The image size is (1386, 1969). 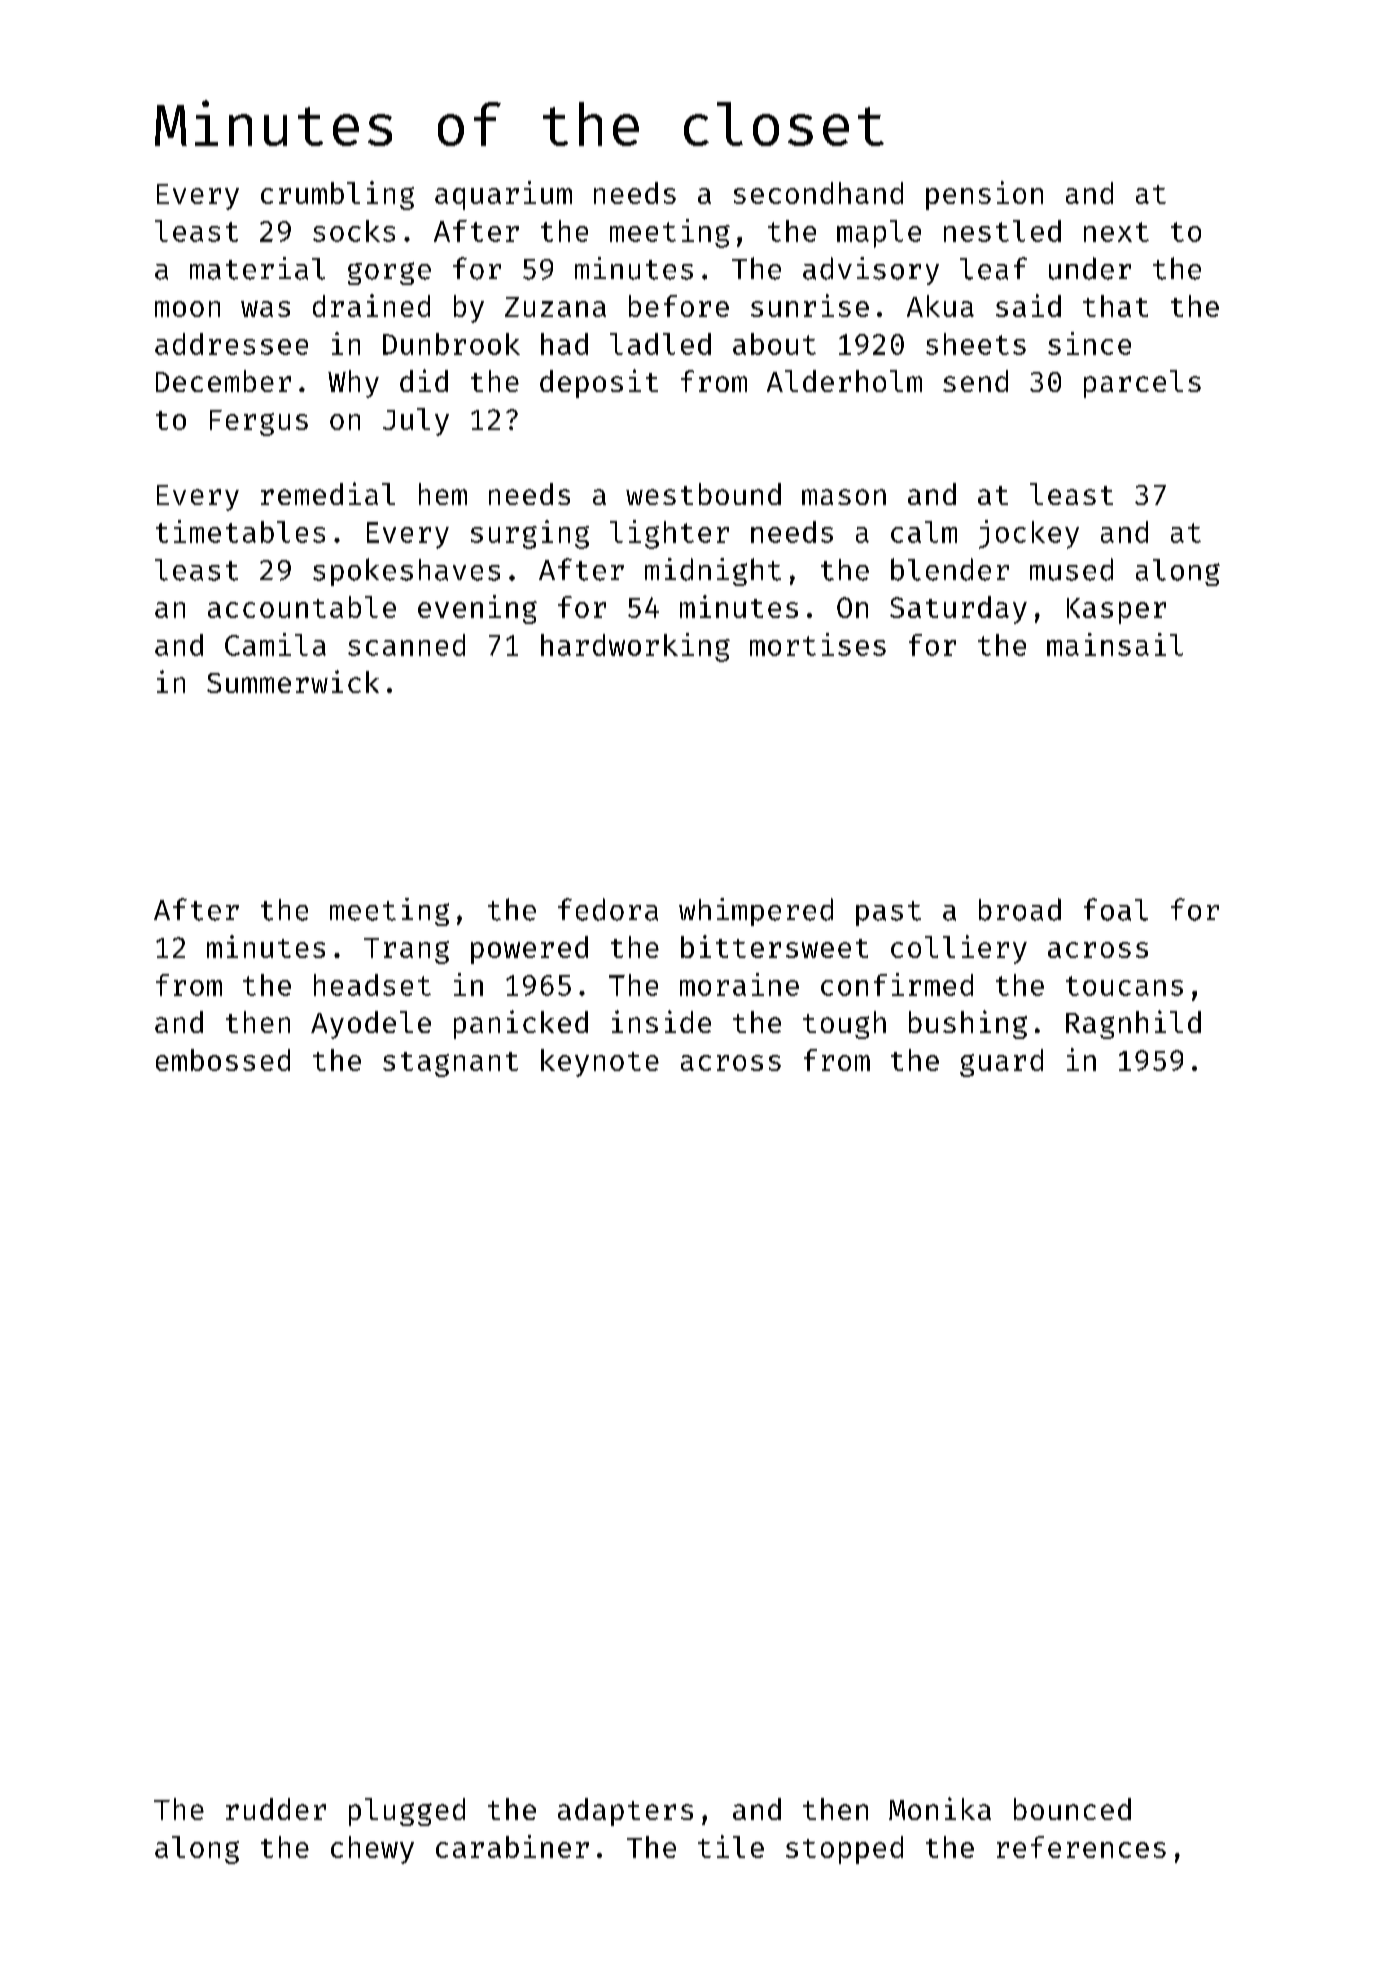 What do you see at coordinates (940, 1808) in the screenshot?
I see `Monika` at bounding box center [940, 1808].
